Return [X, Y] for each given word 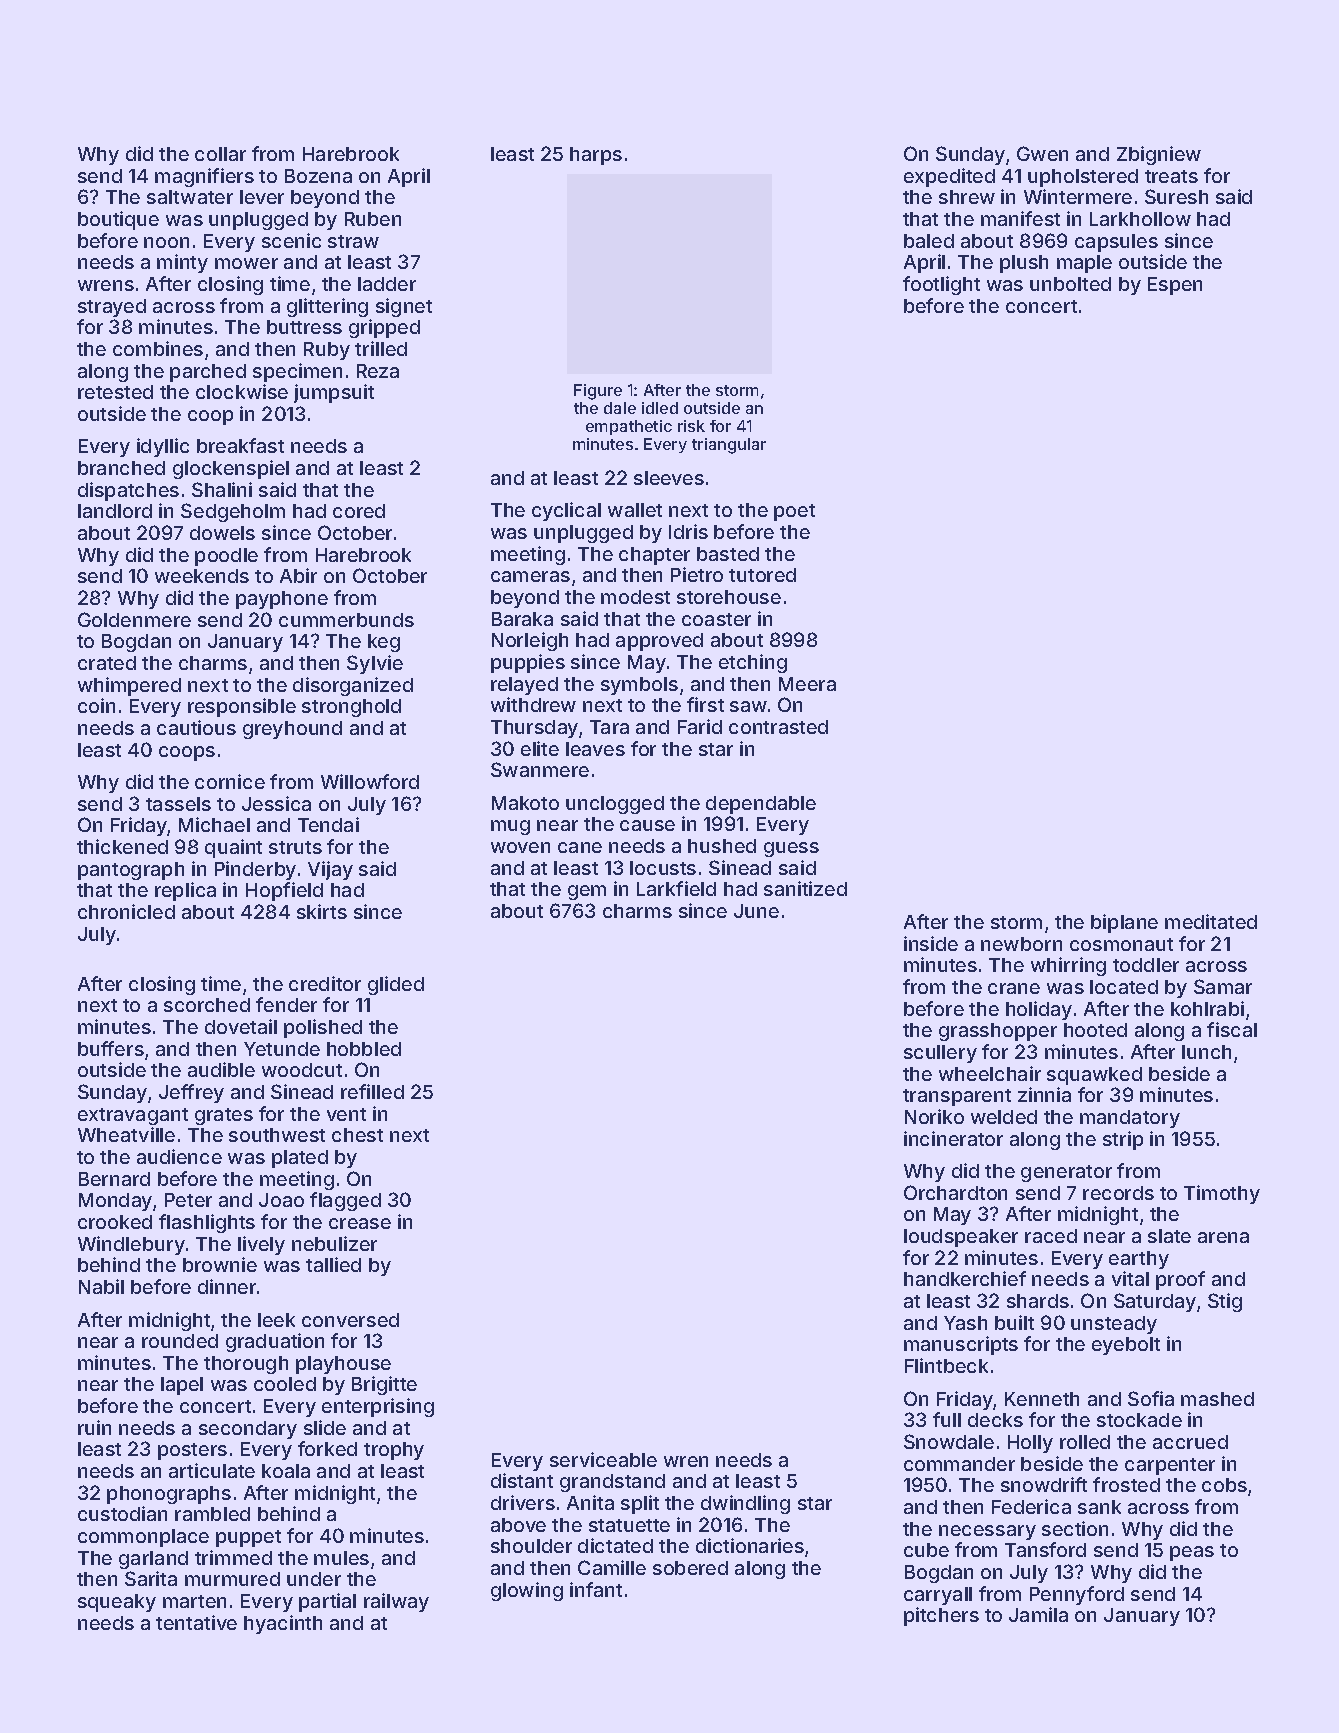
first [705, 704]
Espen [1175, 286]
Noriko [934, 1116]
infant [596, 1589]
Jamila [1038, 1614]
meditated [1211, 921]
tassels [178, 804]
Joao [281, 1200]
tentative [196, 1622]
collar [220, 154]
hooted [1095, 1030]
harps [596, 156]
